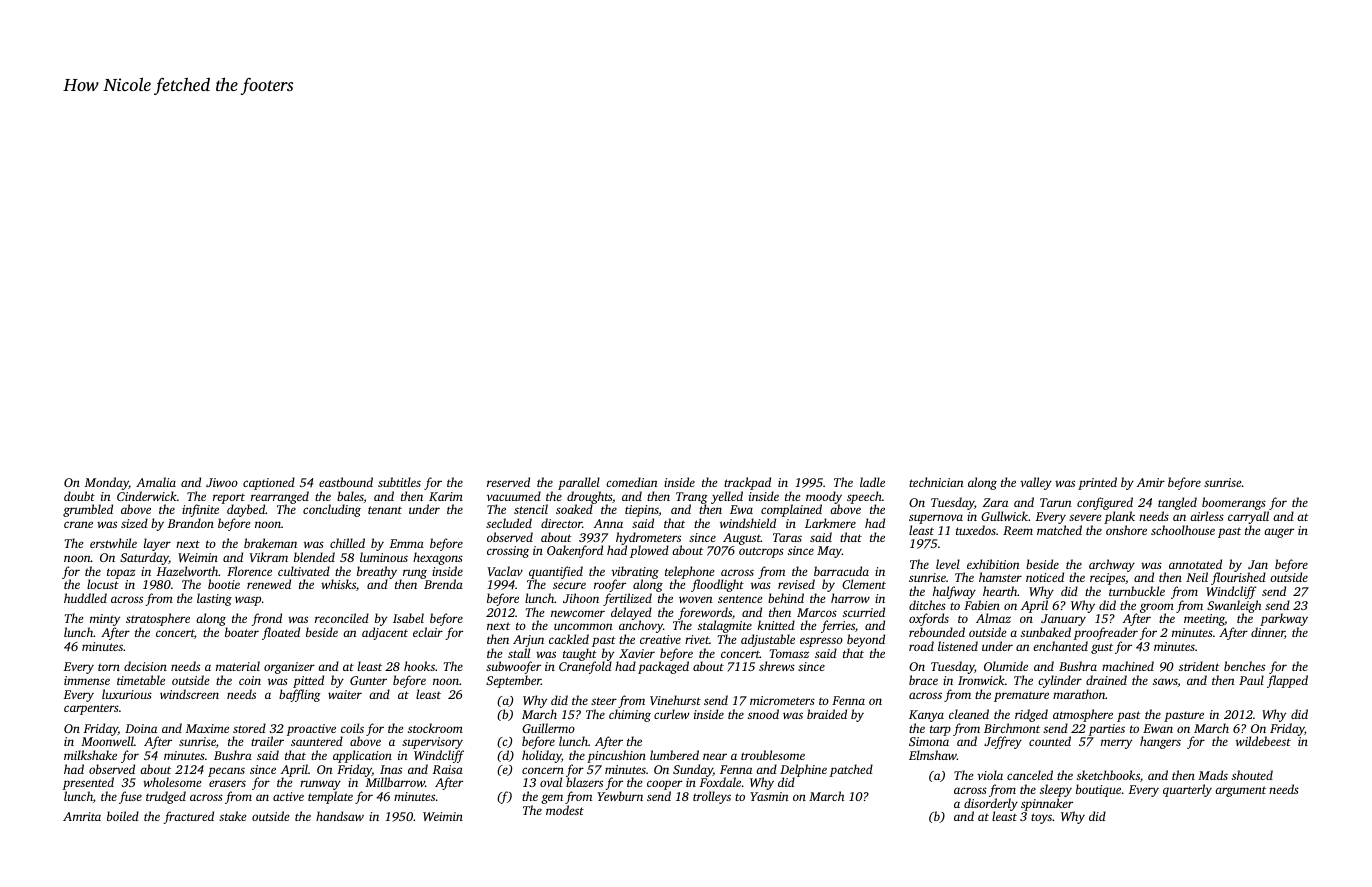 Image resolution: width=1372 pixels, height=887 pixels. What do you see at coordinates (1063, 620) in the screenshot?
I see `January` at bounding box center [1063, 620].
